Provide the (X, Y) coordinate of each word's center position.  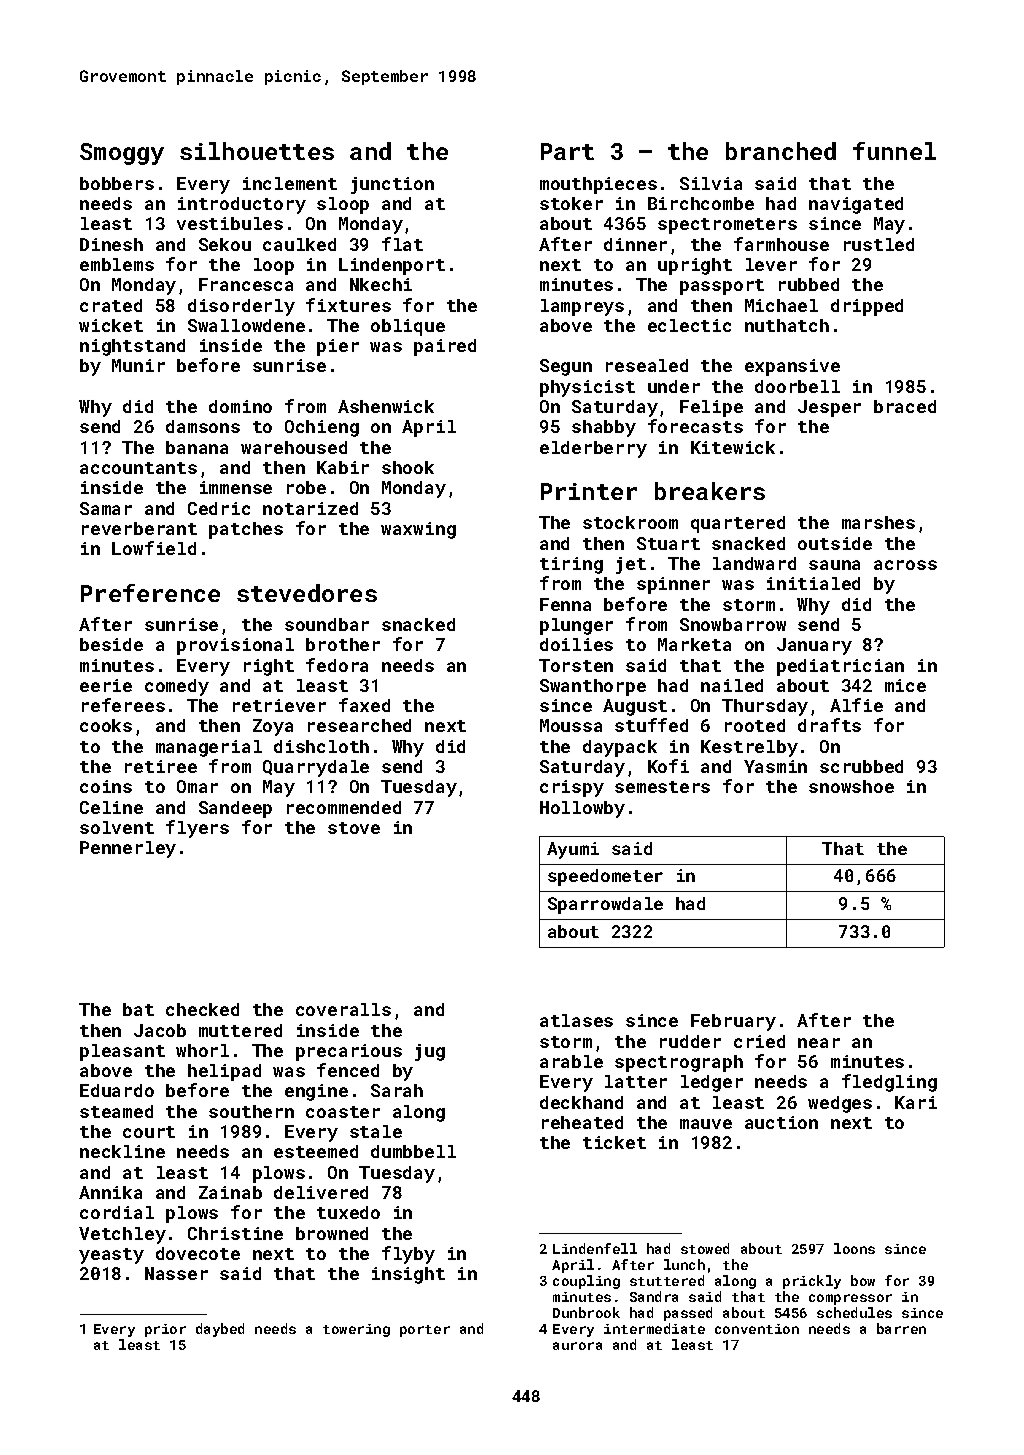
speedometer (605, 877)
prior (165, 1330)
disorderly (241, 307)
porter (425, 1331)
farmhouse (781, 244)
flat (402, 244)
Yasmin (775, 766)
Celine (111, 807)
